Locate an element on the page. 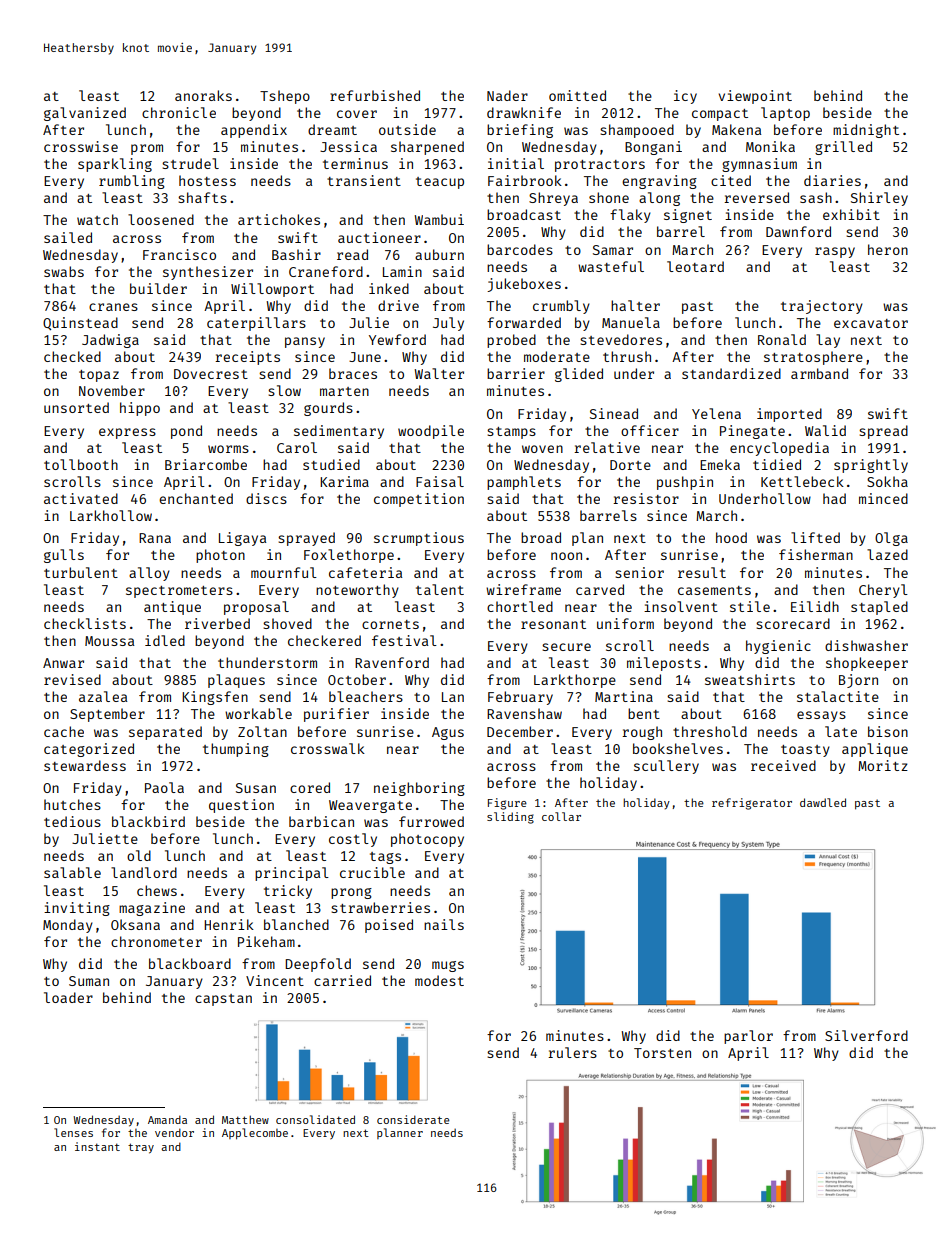 The image size is (952, 1233). Silverford is located at coordinates (866, 1035).
